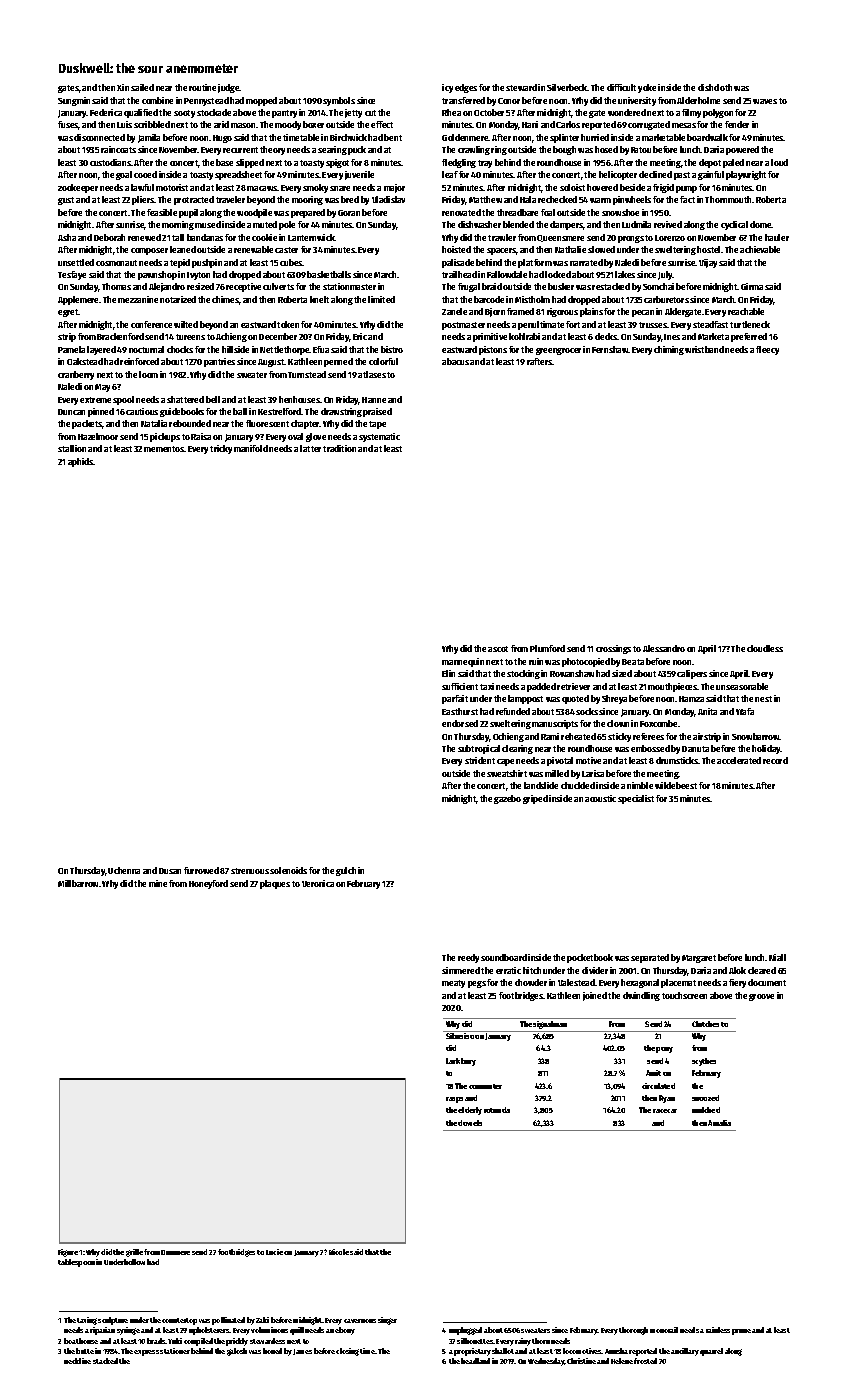 This page has height=1400, width=849. I want to click on yoke, so click(647, 88).
